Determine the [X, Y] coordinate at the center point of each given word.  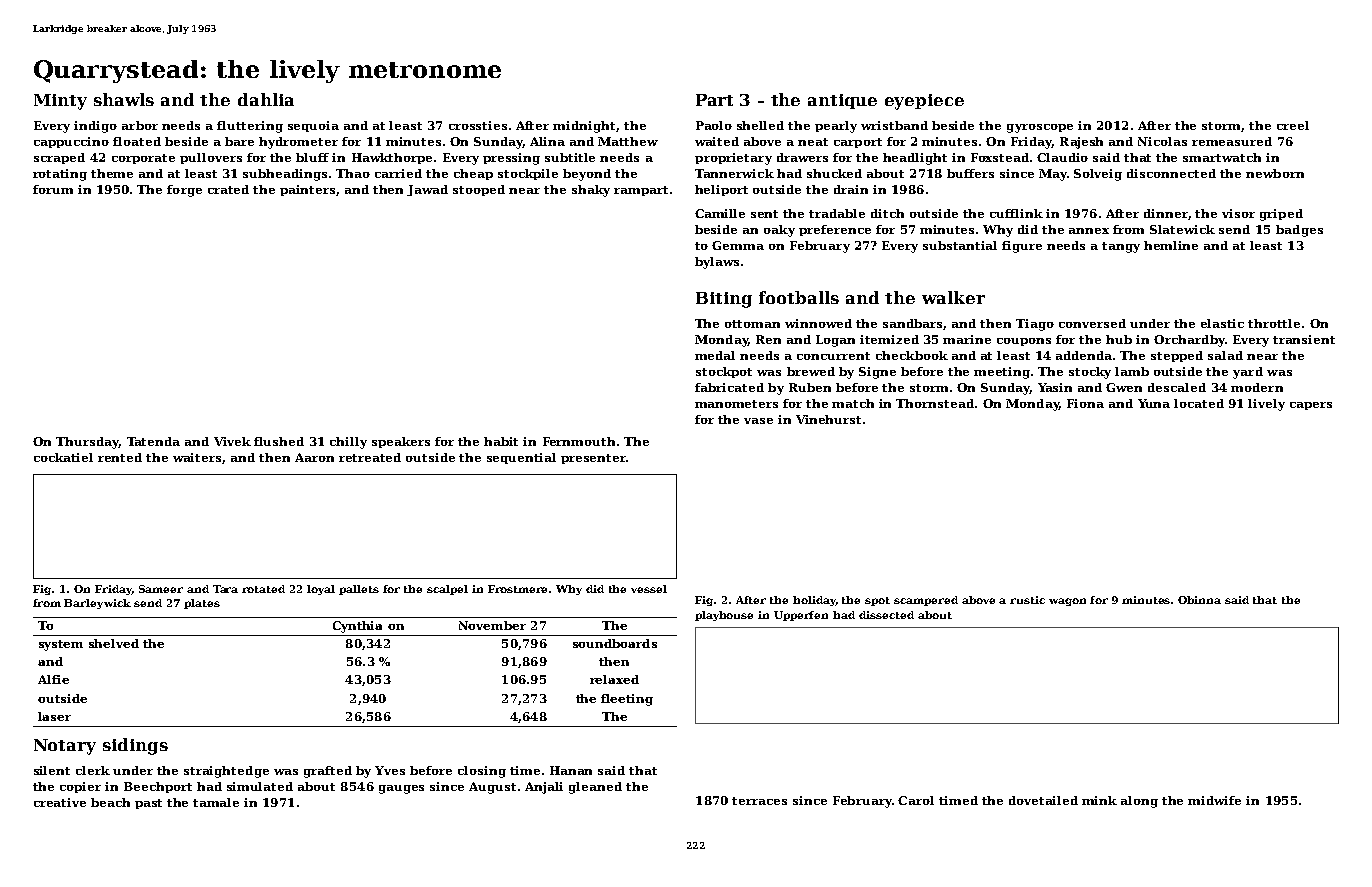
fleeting [627, 700]
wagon [1067, 602]
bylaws [717, 263]
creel [1293, 125]
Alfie [53, 679]
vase [758, 421]
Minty [60, 102]
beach [110, 802]
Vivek [232, 441]
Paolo [714, 125]
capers [1311, 406]
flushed [279, 441]
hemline [1171, 245]
